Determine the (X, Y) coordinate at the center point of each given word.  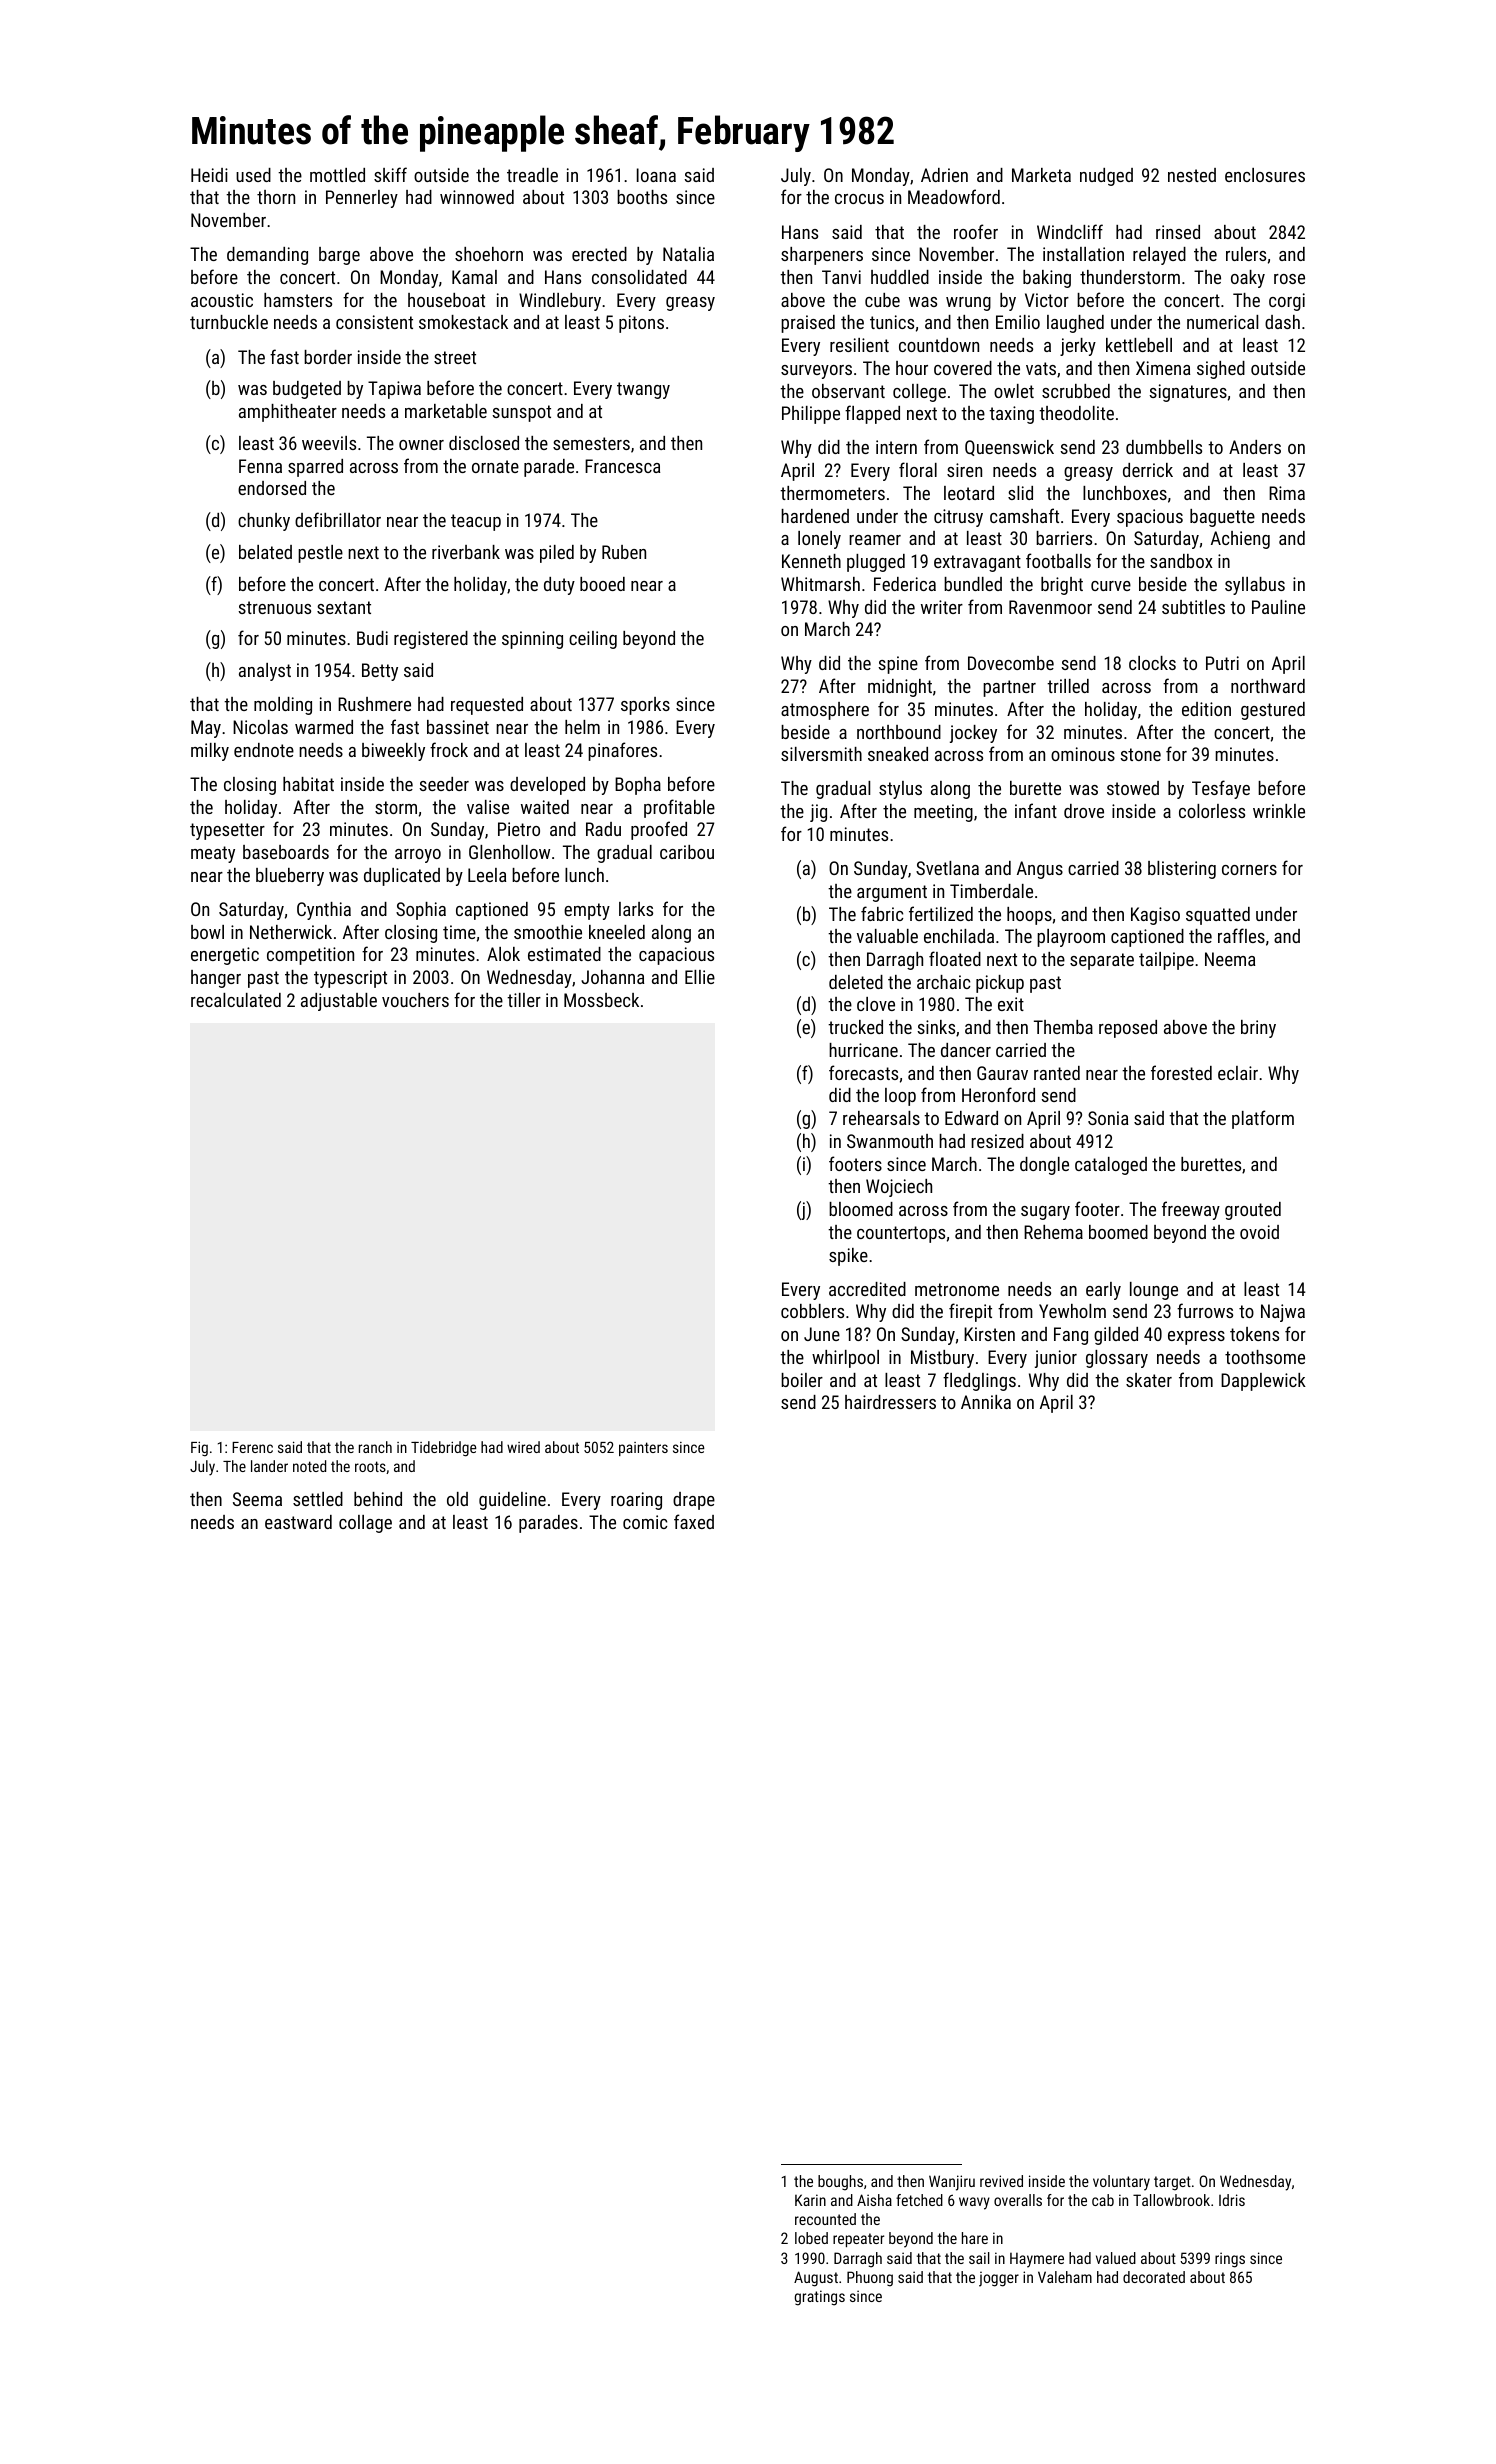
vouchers (415, 1000)
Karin (810, 2200)
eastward (298, 1522)
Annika (986, 1402)
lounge (1154, 1291)
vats (1041, 368)
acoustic (222, 300)
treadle (532, 175)
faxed (694, 1521)
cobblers (812, 1311)
